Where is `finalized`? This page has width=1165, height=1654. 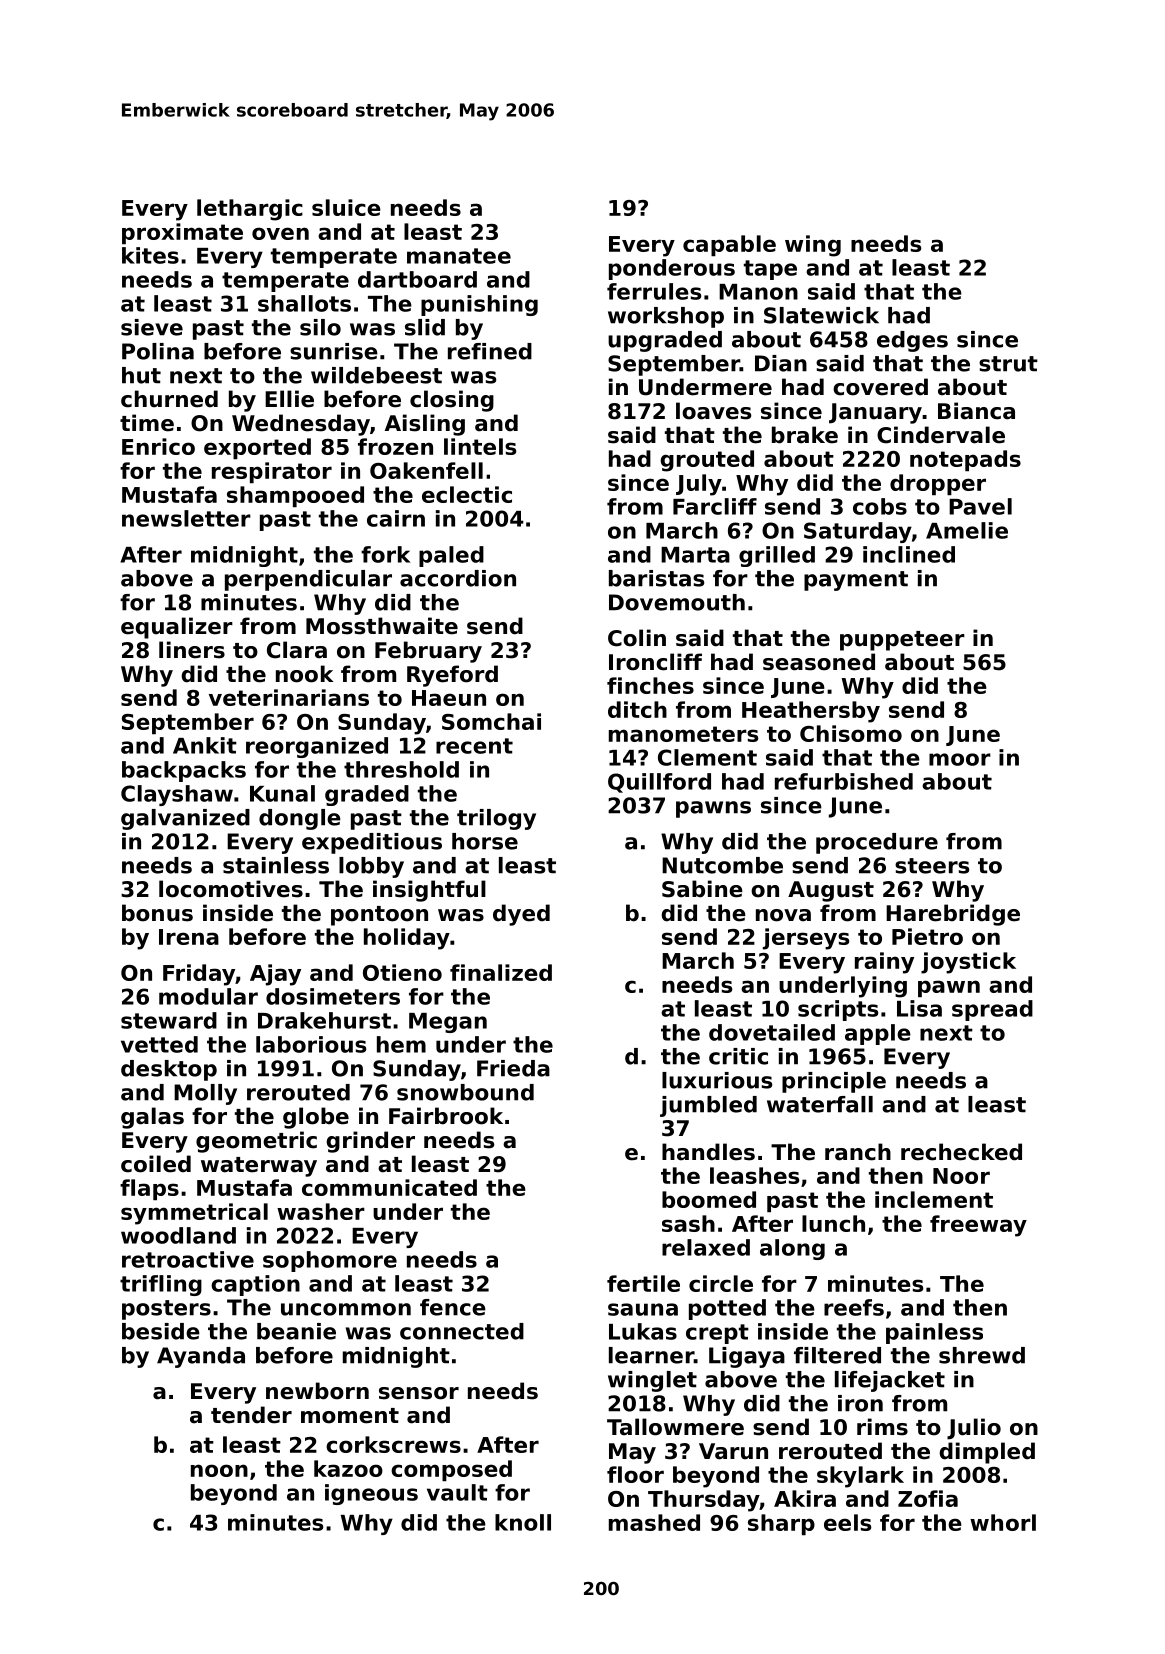
finalized is located at coordinates (501, 972).
